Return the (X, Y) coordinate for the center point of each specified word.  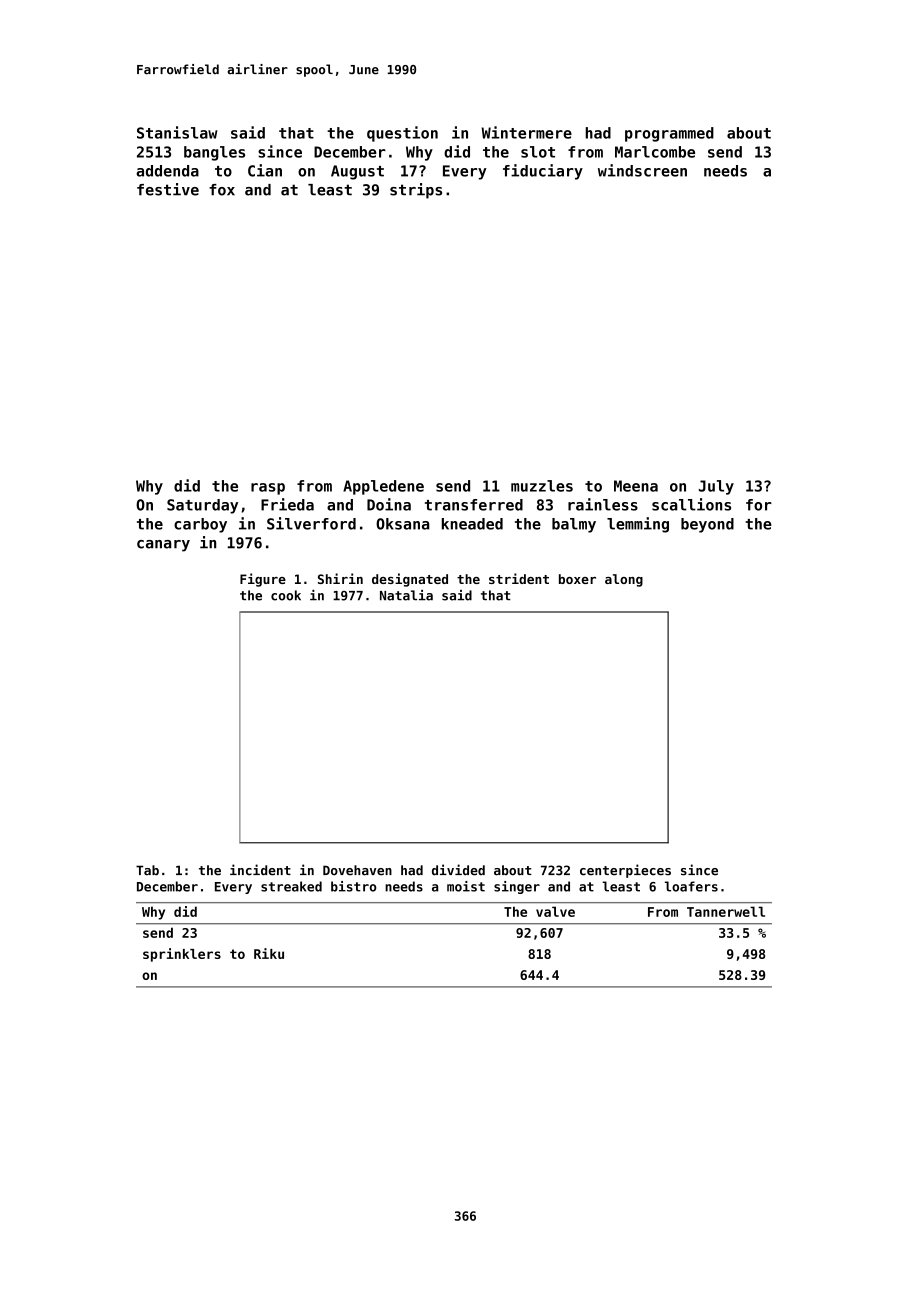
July (716, 487)
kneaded (472, 524)
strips (416, 191)
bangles (214, 153)
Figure (263, 580)
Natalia (406, 595)
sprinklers (182, 955)
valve (555, 911)
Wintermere (526, 132)
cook (286, 595)
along (624, 580)
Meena (636, 486)
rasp (268, 489)
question (402, 134)
